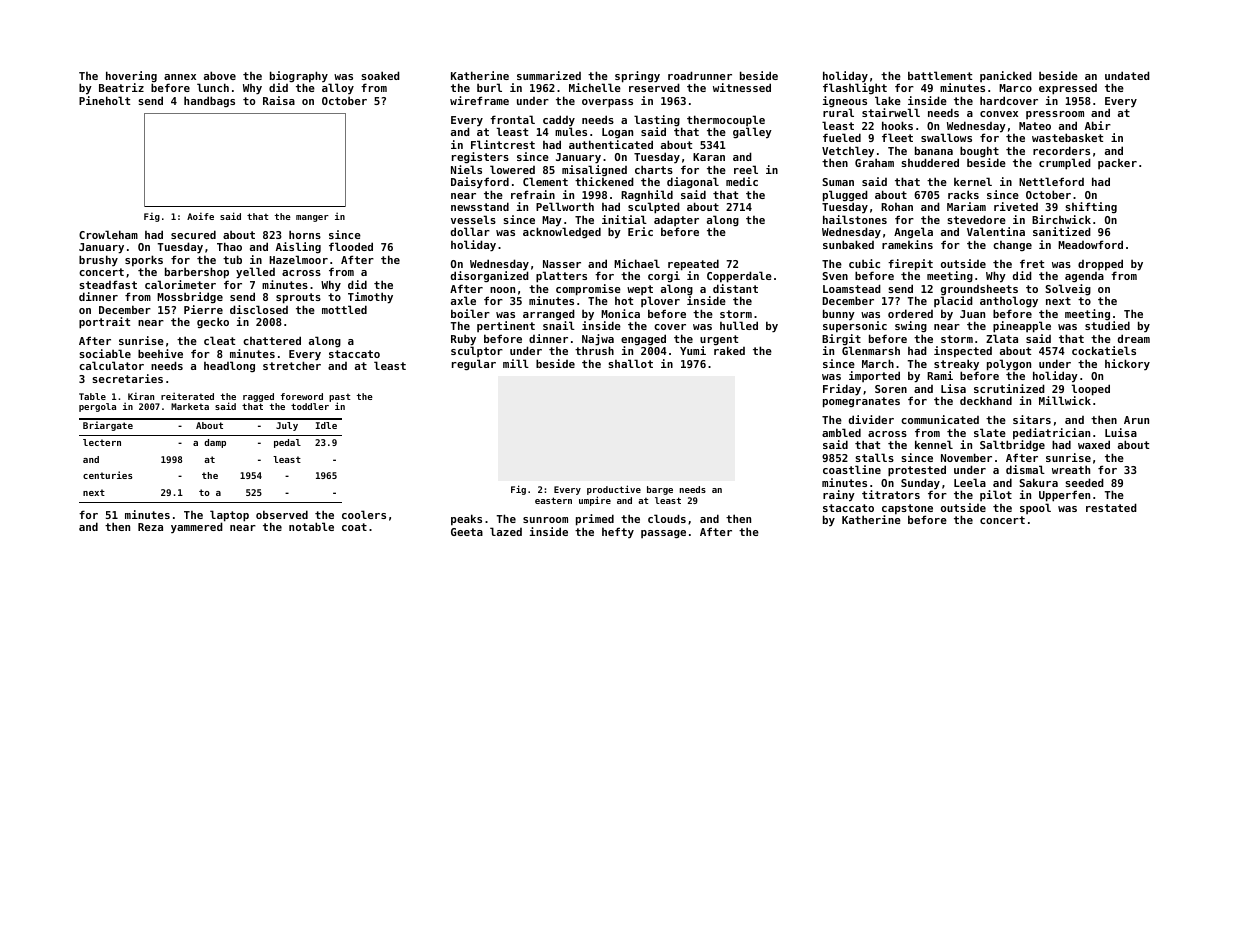  Describe the element at coordinates (630, 363) in the image. I see `shallot` at that location.
